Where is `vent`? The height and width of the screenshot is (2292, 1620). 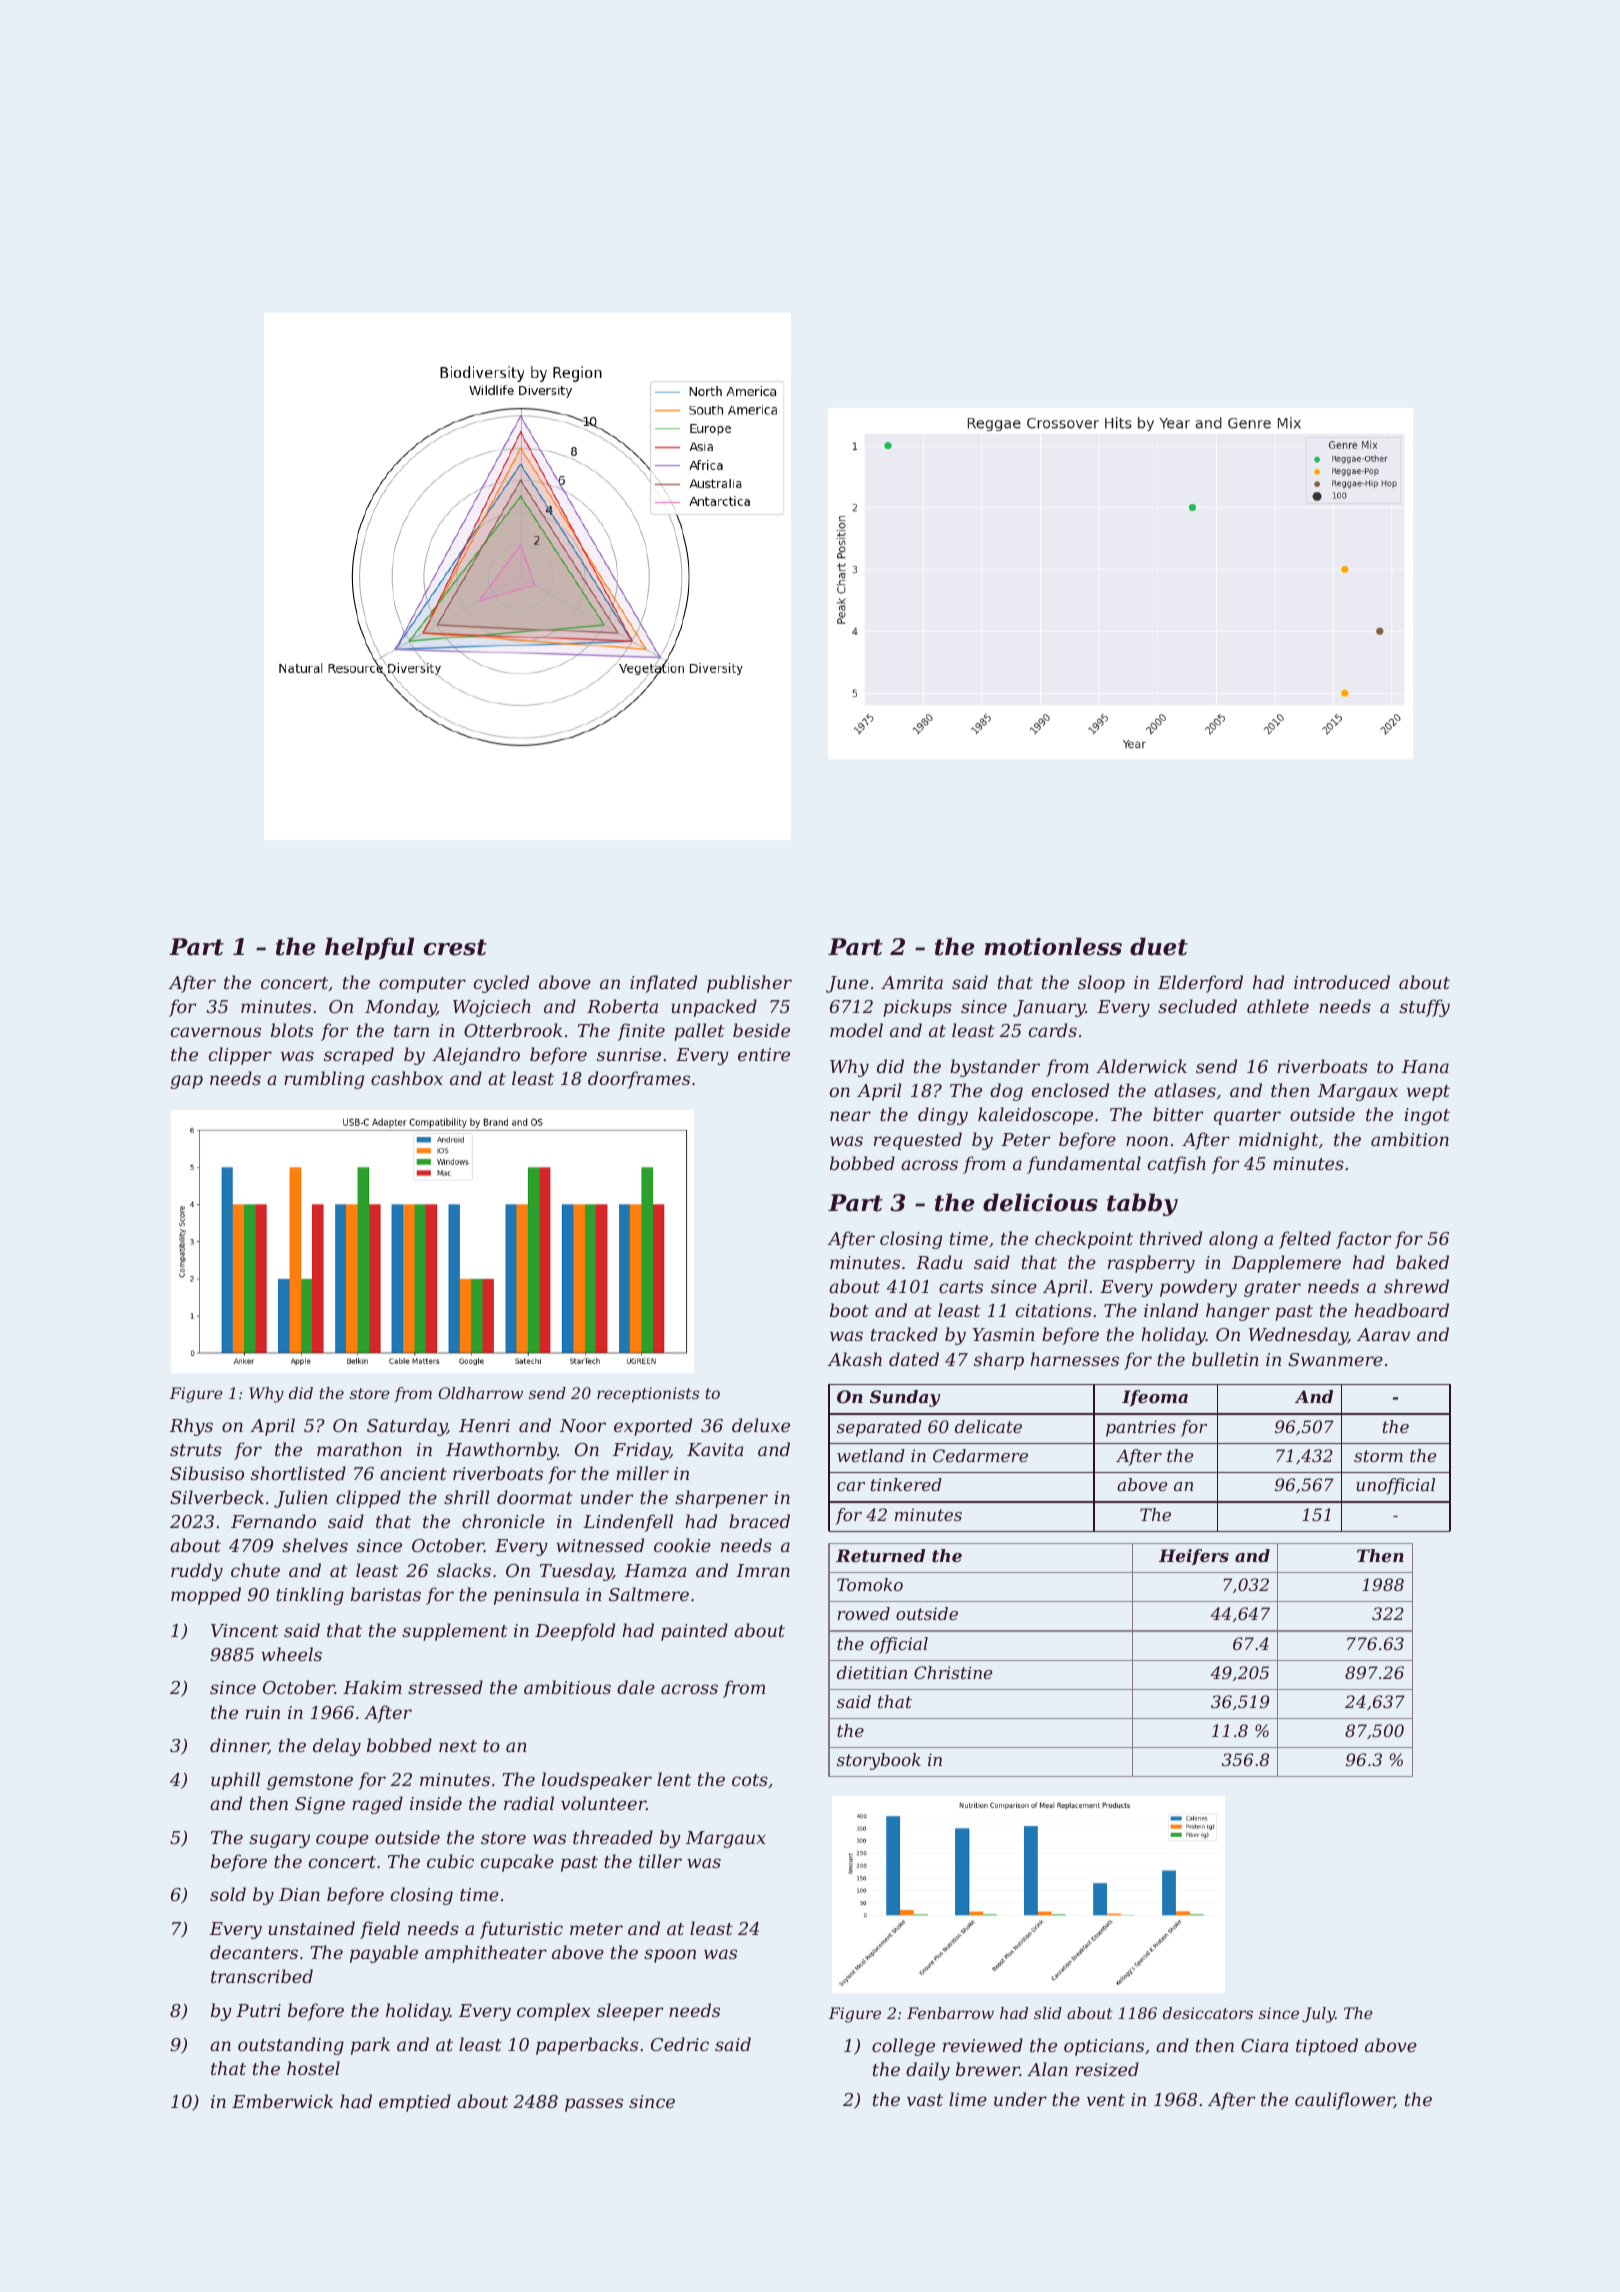
vent is located at coordinates (1106, 2100).
